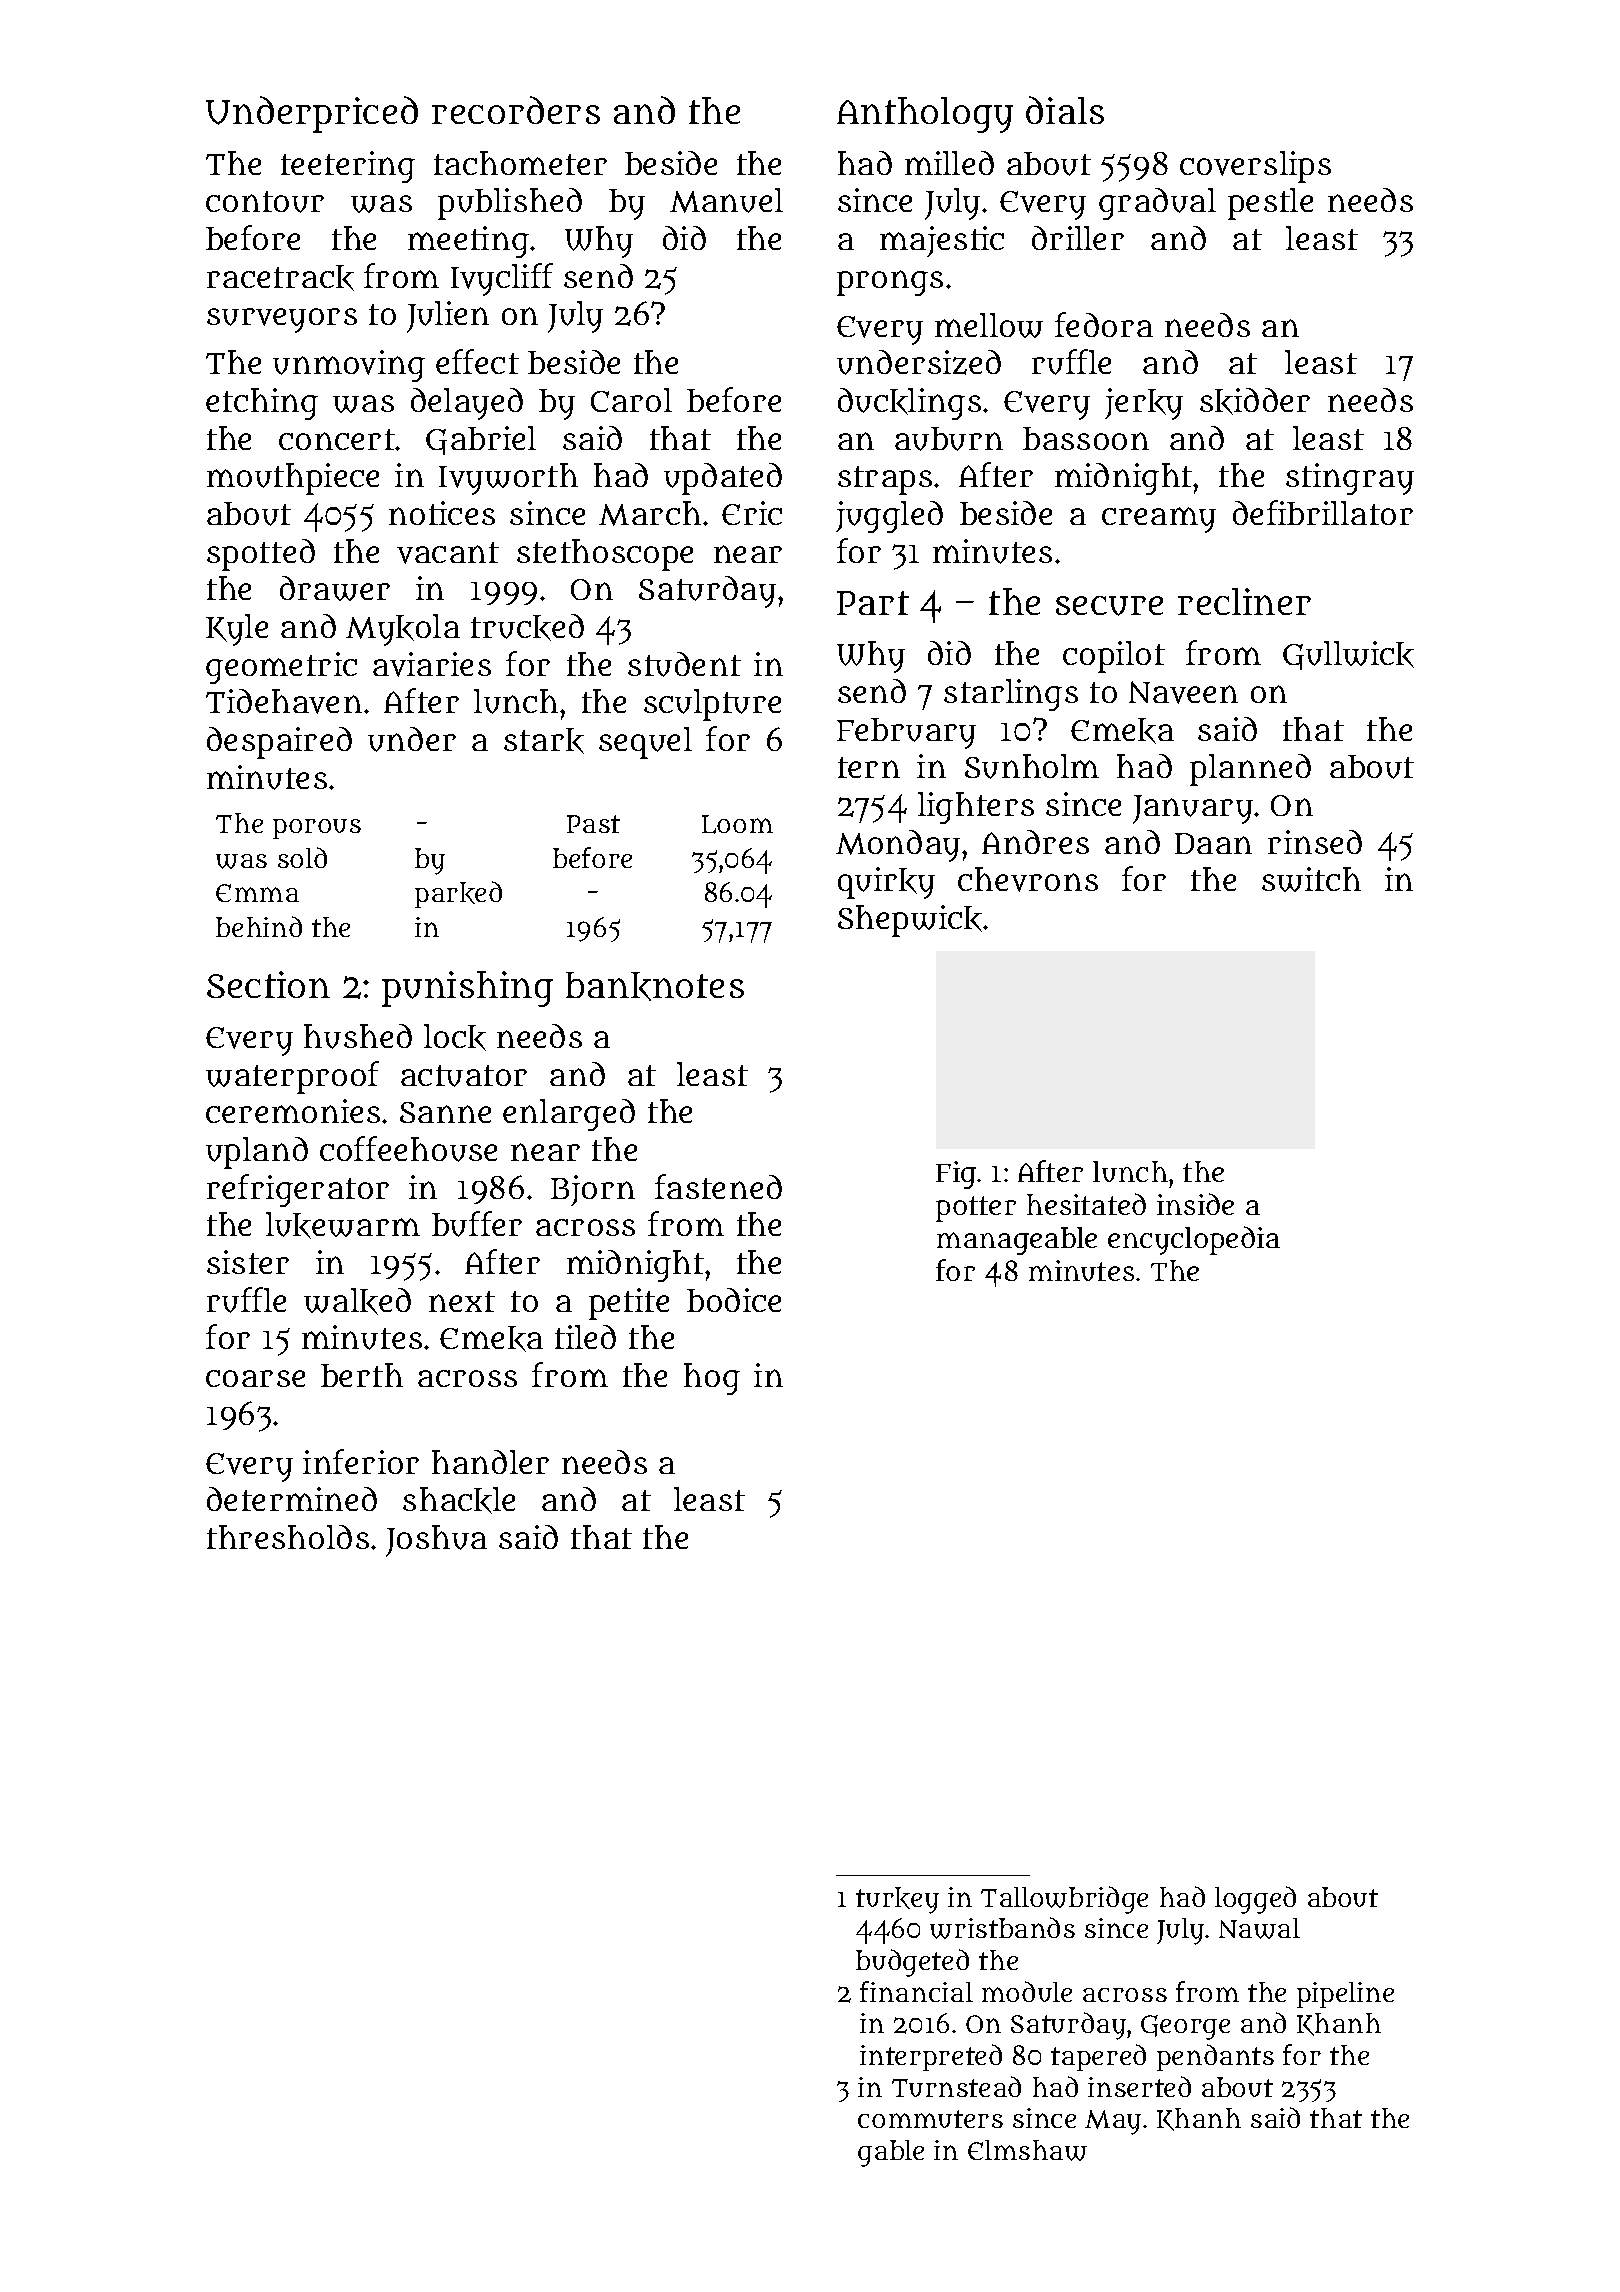 This image has height=2292, width=1620. What do you see at coordinates (631, 400) in the image?
I see `Carol` at bounding box center [631, 400].
